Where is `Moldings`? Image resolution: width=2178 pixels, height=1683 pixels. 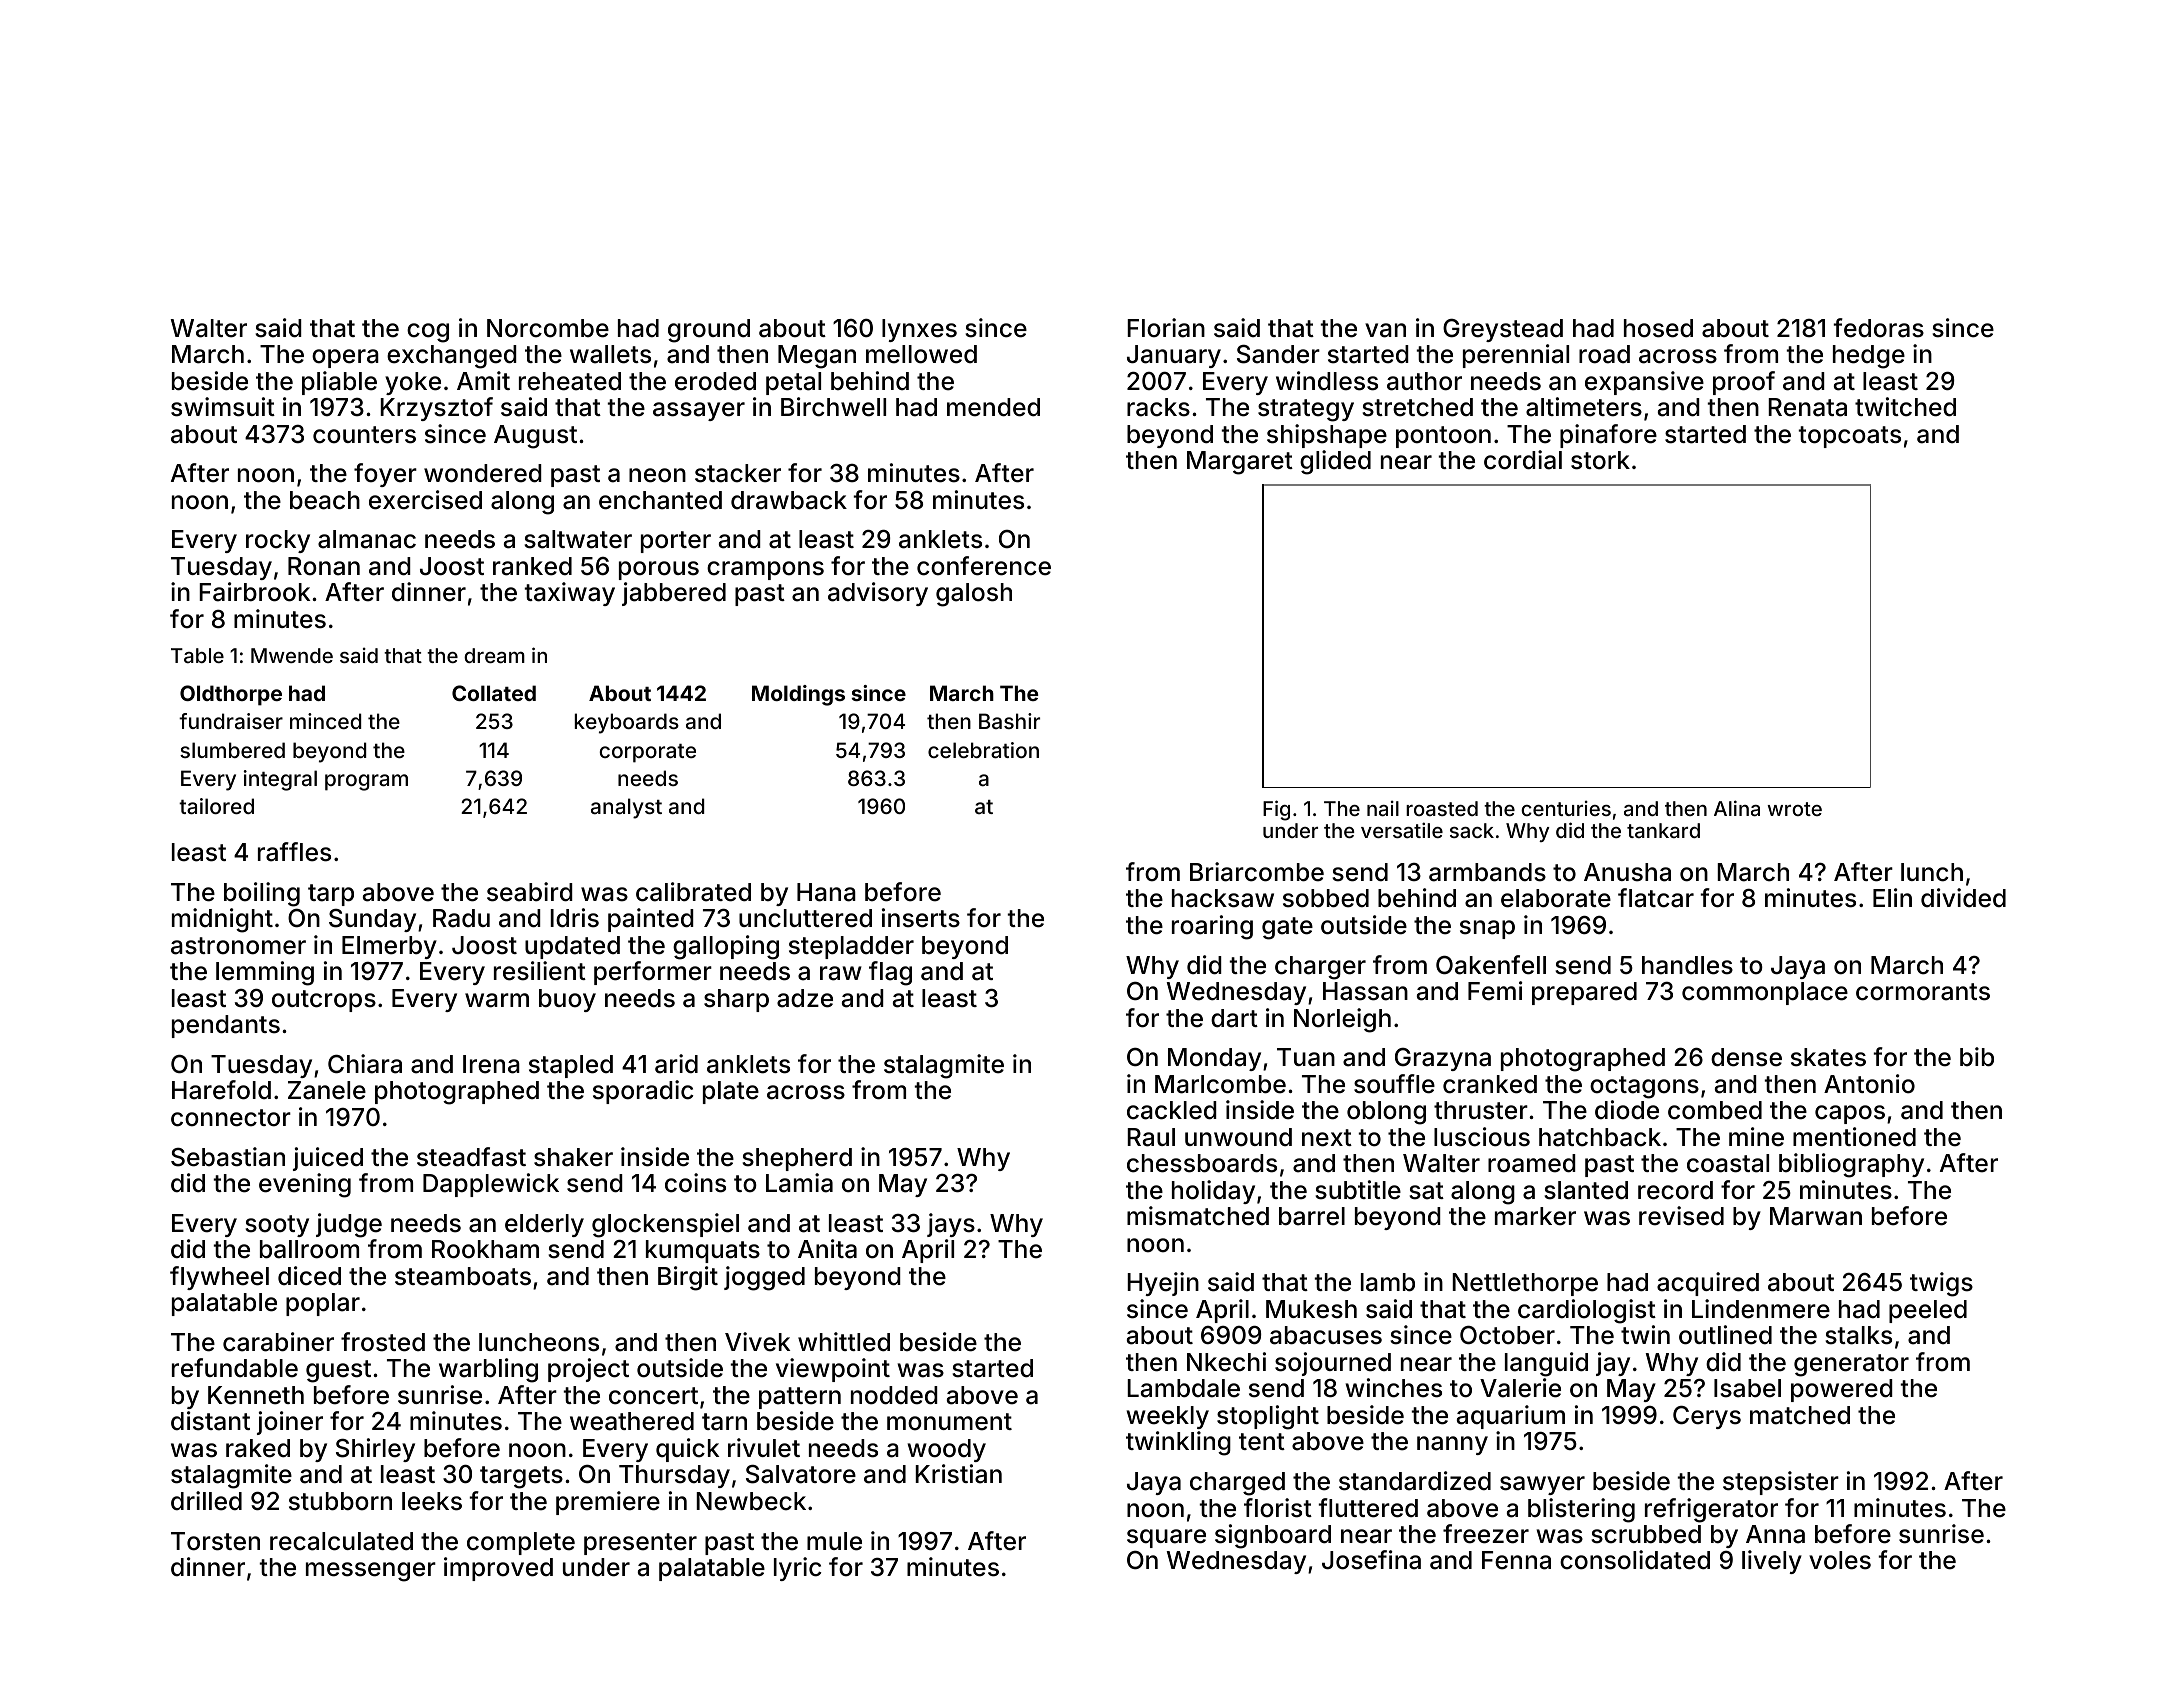
Moldings is located at coordinates (798, 695).
